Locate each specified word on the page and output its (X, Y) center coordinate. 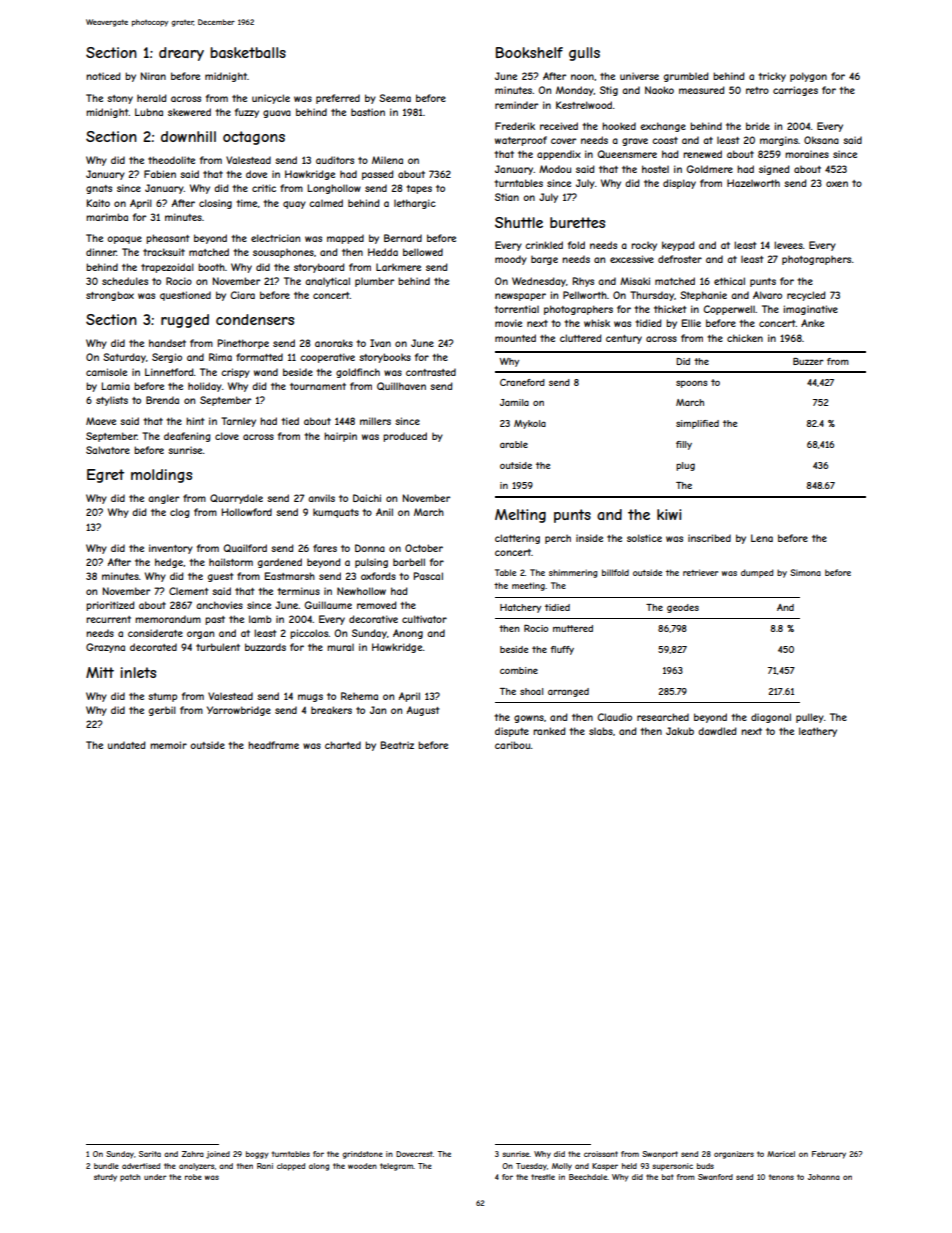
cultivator (424, 619)
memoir (168, 745)
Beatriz (397, 745)
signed (774, 170)
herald (152, 98)
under (155, 1177)
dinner (101, 252)
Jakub (680, 731)
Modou (555, 169)
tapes (419, 189)
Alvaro (767, 295)
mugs (310, 698)
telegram (396, 1167)
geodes (683, 608)
